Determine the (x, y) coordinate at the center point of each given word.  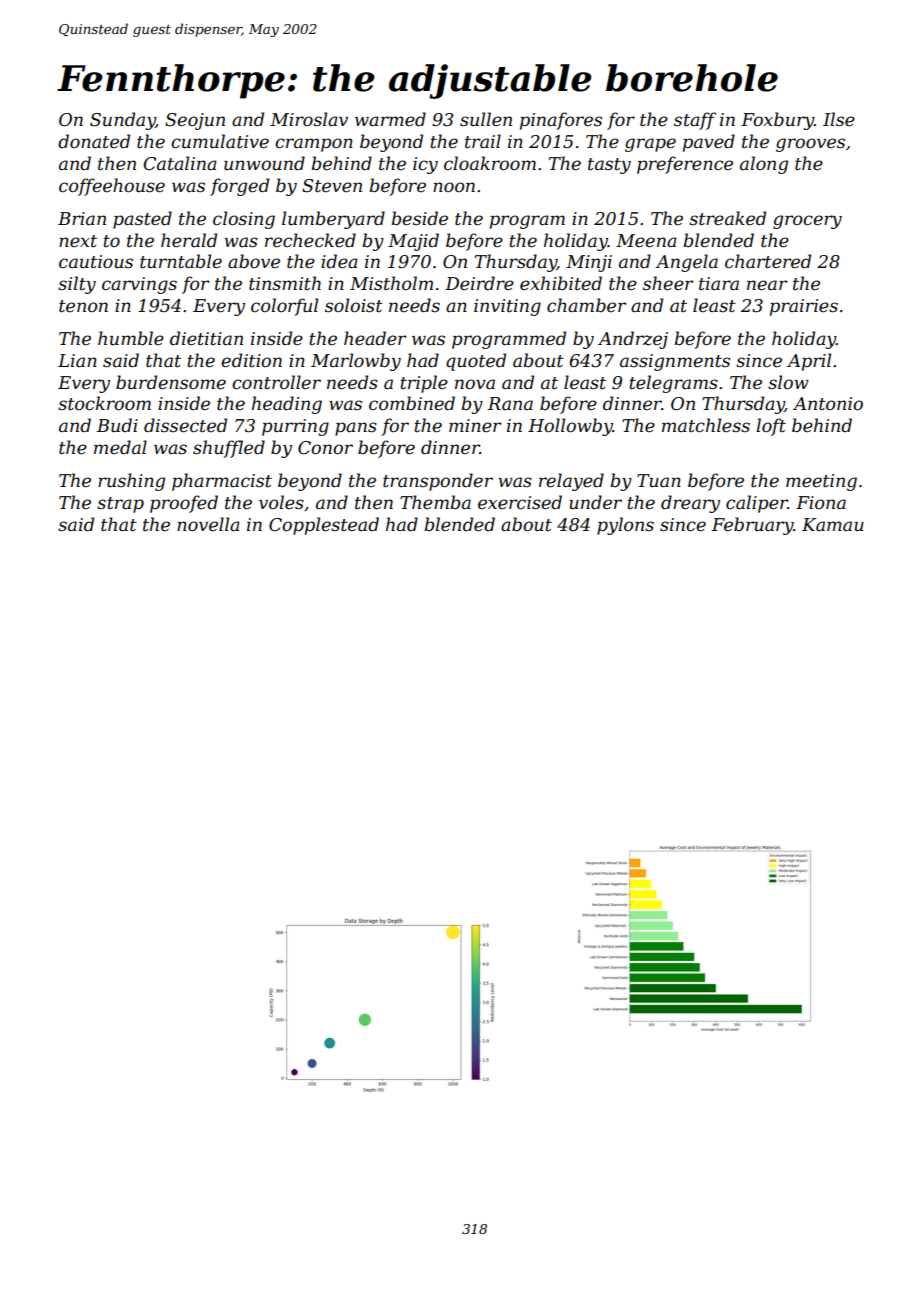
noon (454, 187)
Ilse (839, 119)
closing (244, 220)
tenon (83, 306)
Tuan (659, 480)
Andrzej (633, 340)
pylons (625, 526)
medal (120, 447)
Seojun (195, 121)
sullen (486, 119)
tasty (609, 166)
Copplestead (324, 526)
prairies (804, 307)
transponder (438, 482)
